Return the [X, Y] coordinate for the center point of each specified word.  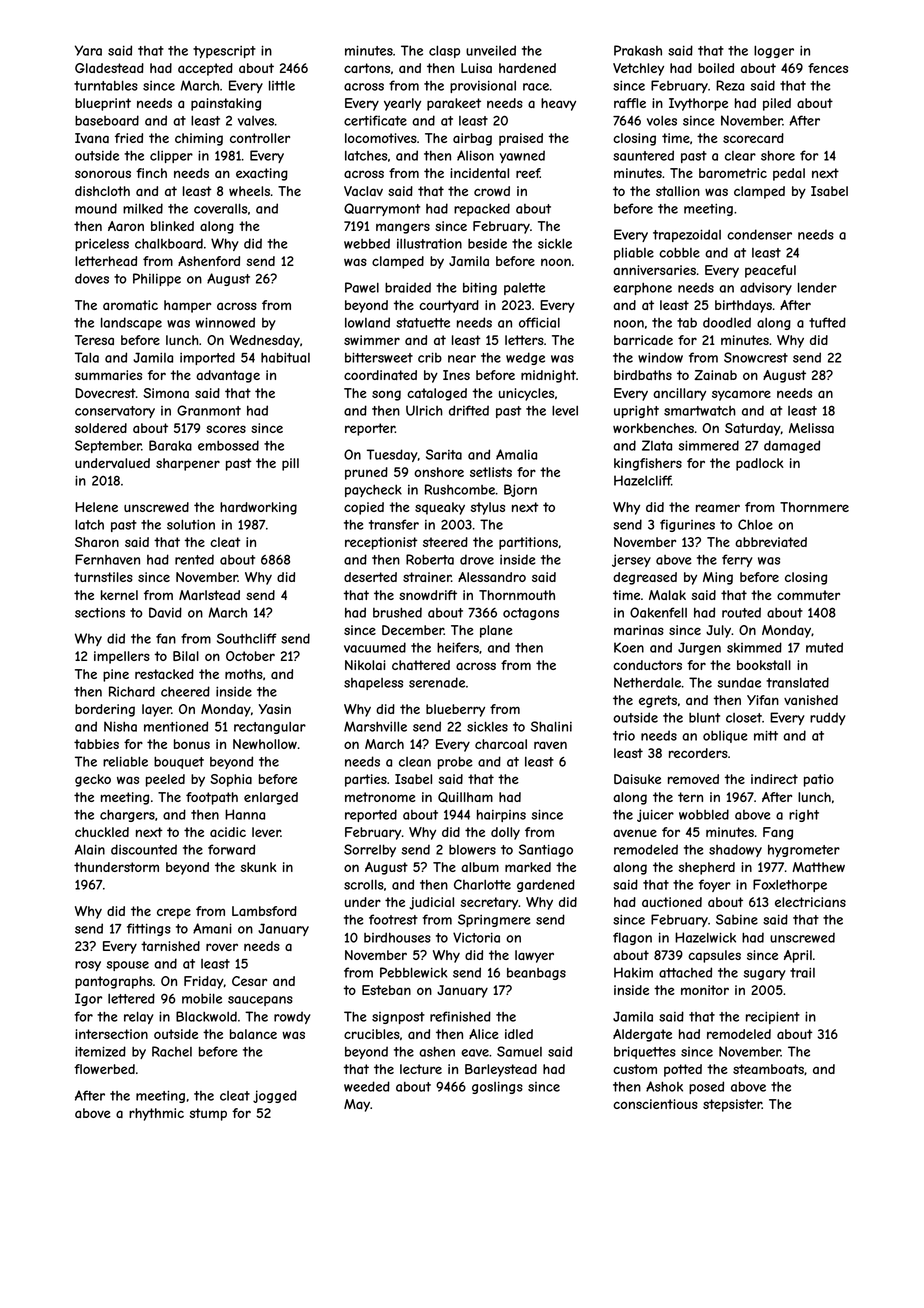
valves [256, 121]
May [357, 1105]
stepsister [732, 1105]
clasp [444, 51]
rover [222, 947]
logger [774, 51]
